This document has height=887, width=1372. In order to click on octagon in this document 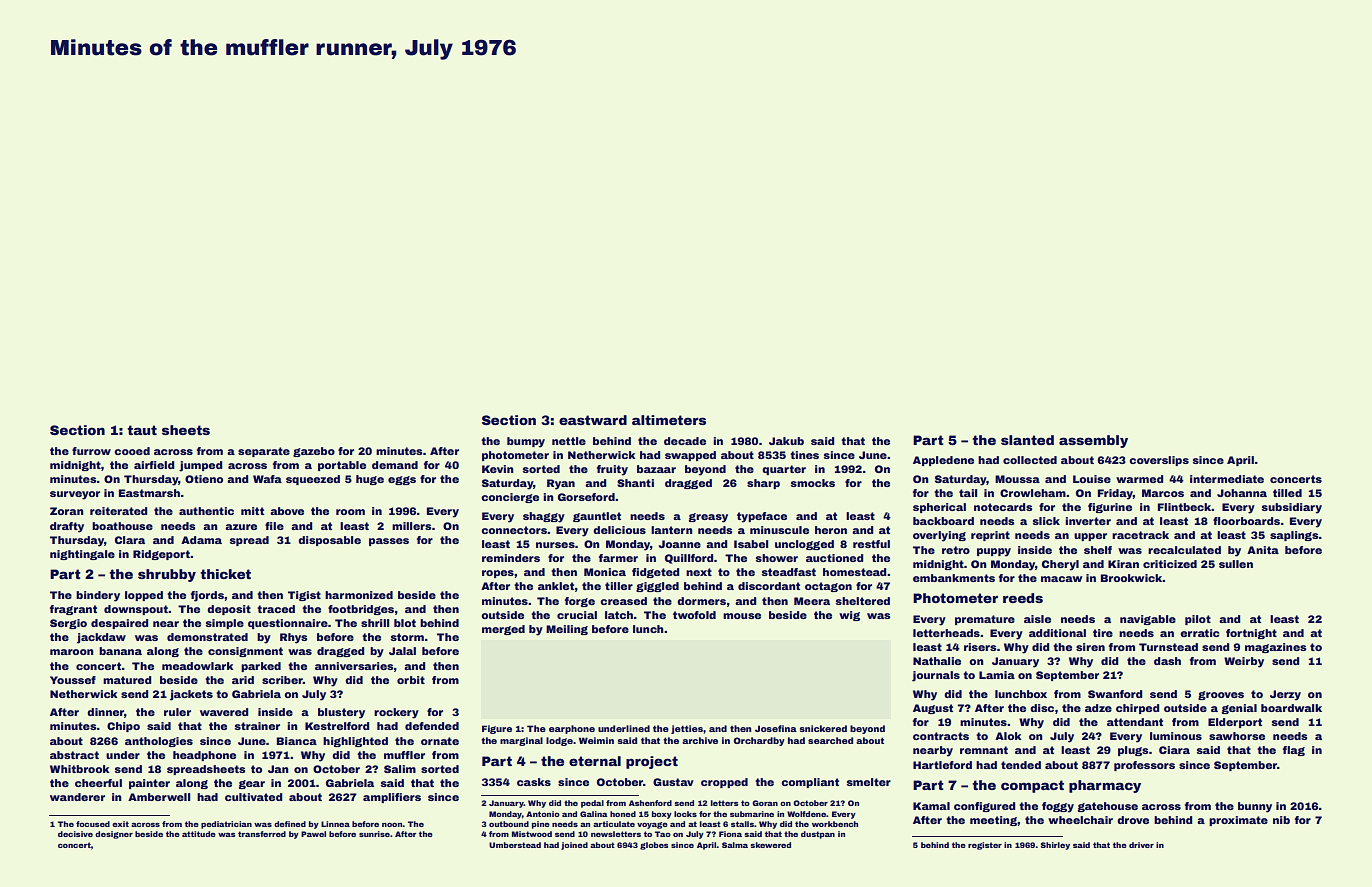, I will do `click(828, 587)`.
